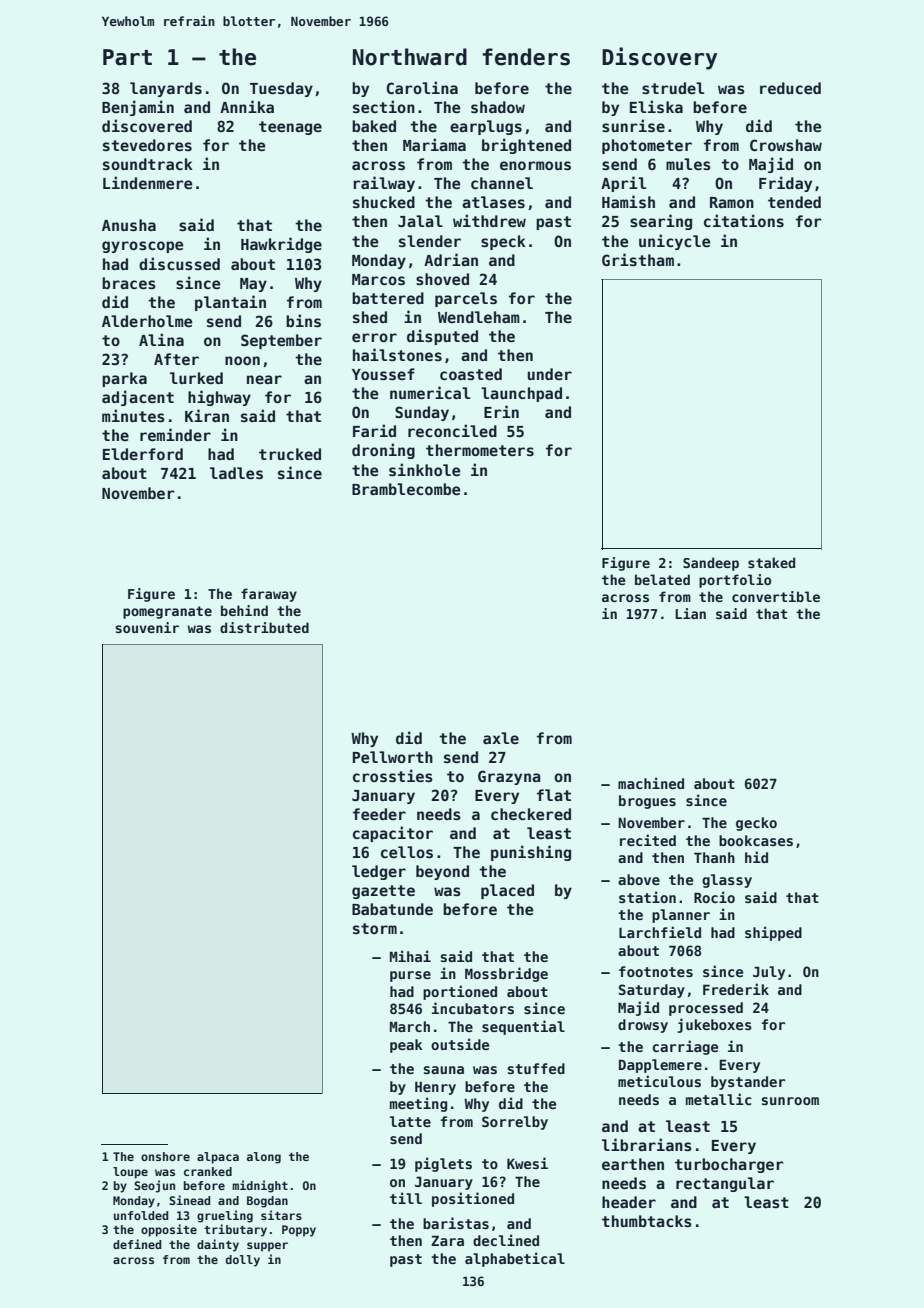 The width and height of the document is (924, 1308). Describe the element at coordinates (794, 202) in the document. I see `tended` at that location.
